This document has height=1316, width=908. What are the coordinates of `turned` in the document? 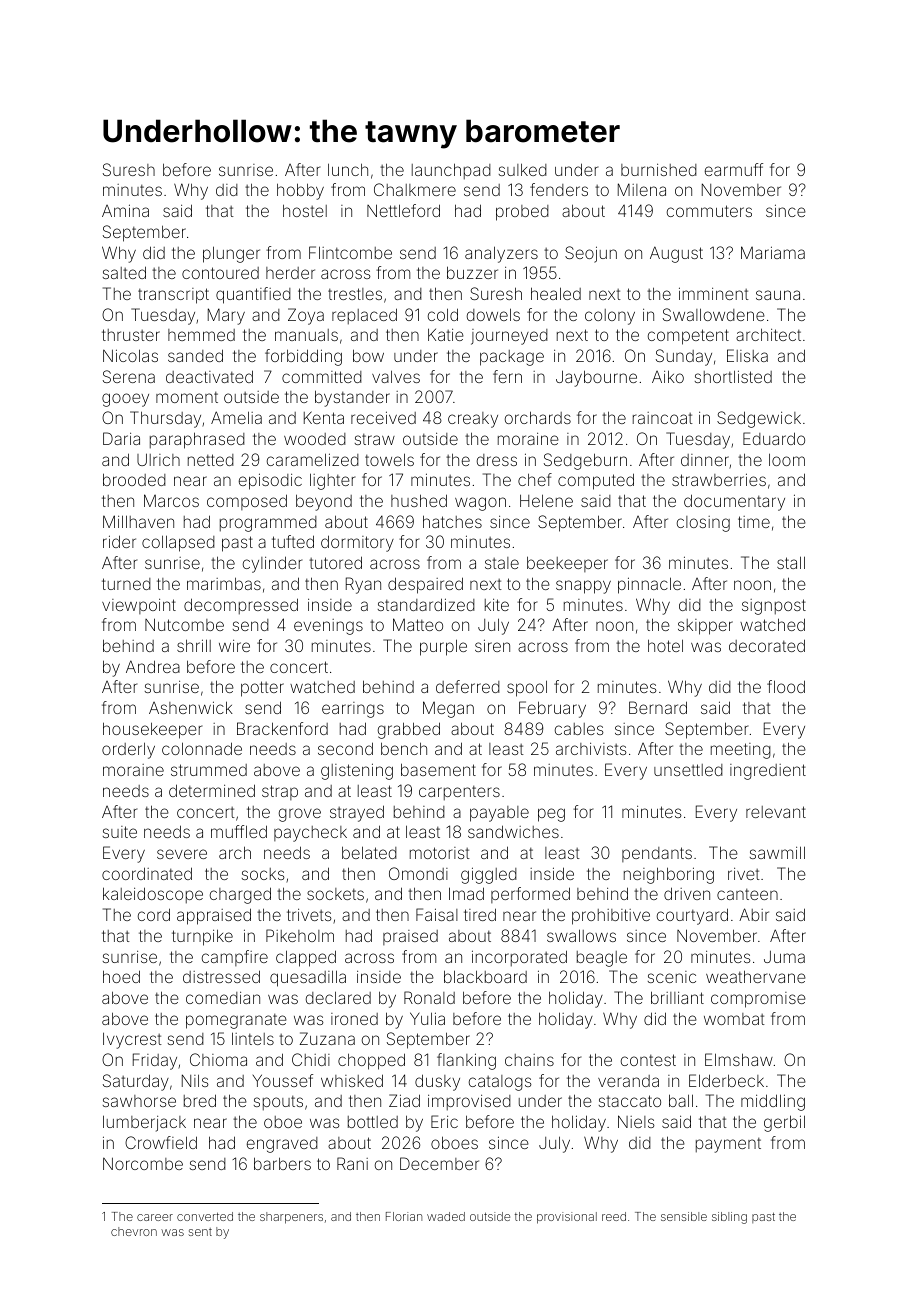 It's located at (126, 584).
